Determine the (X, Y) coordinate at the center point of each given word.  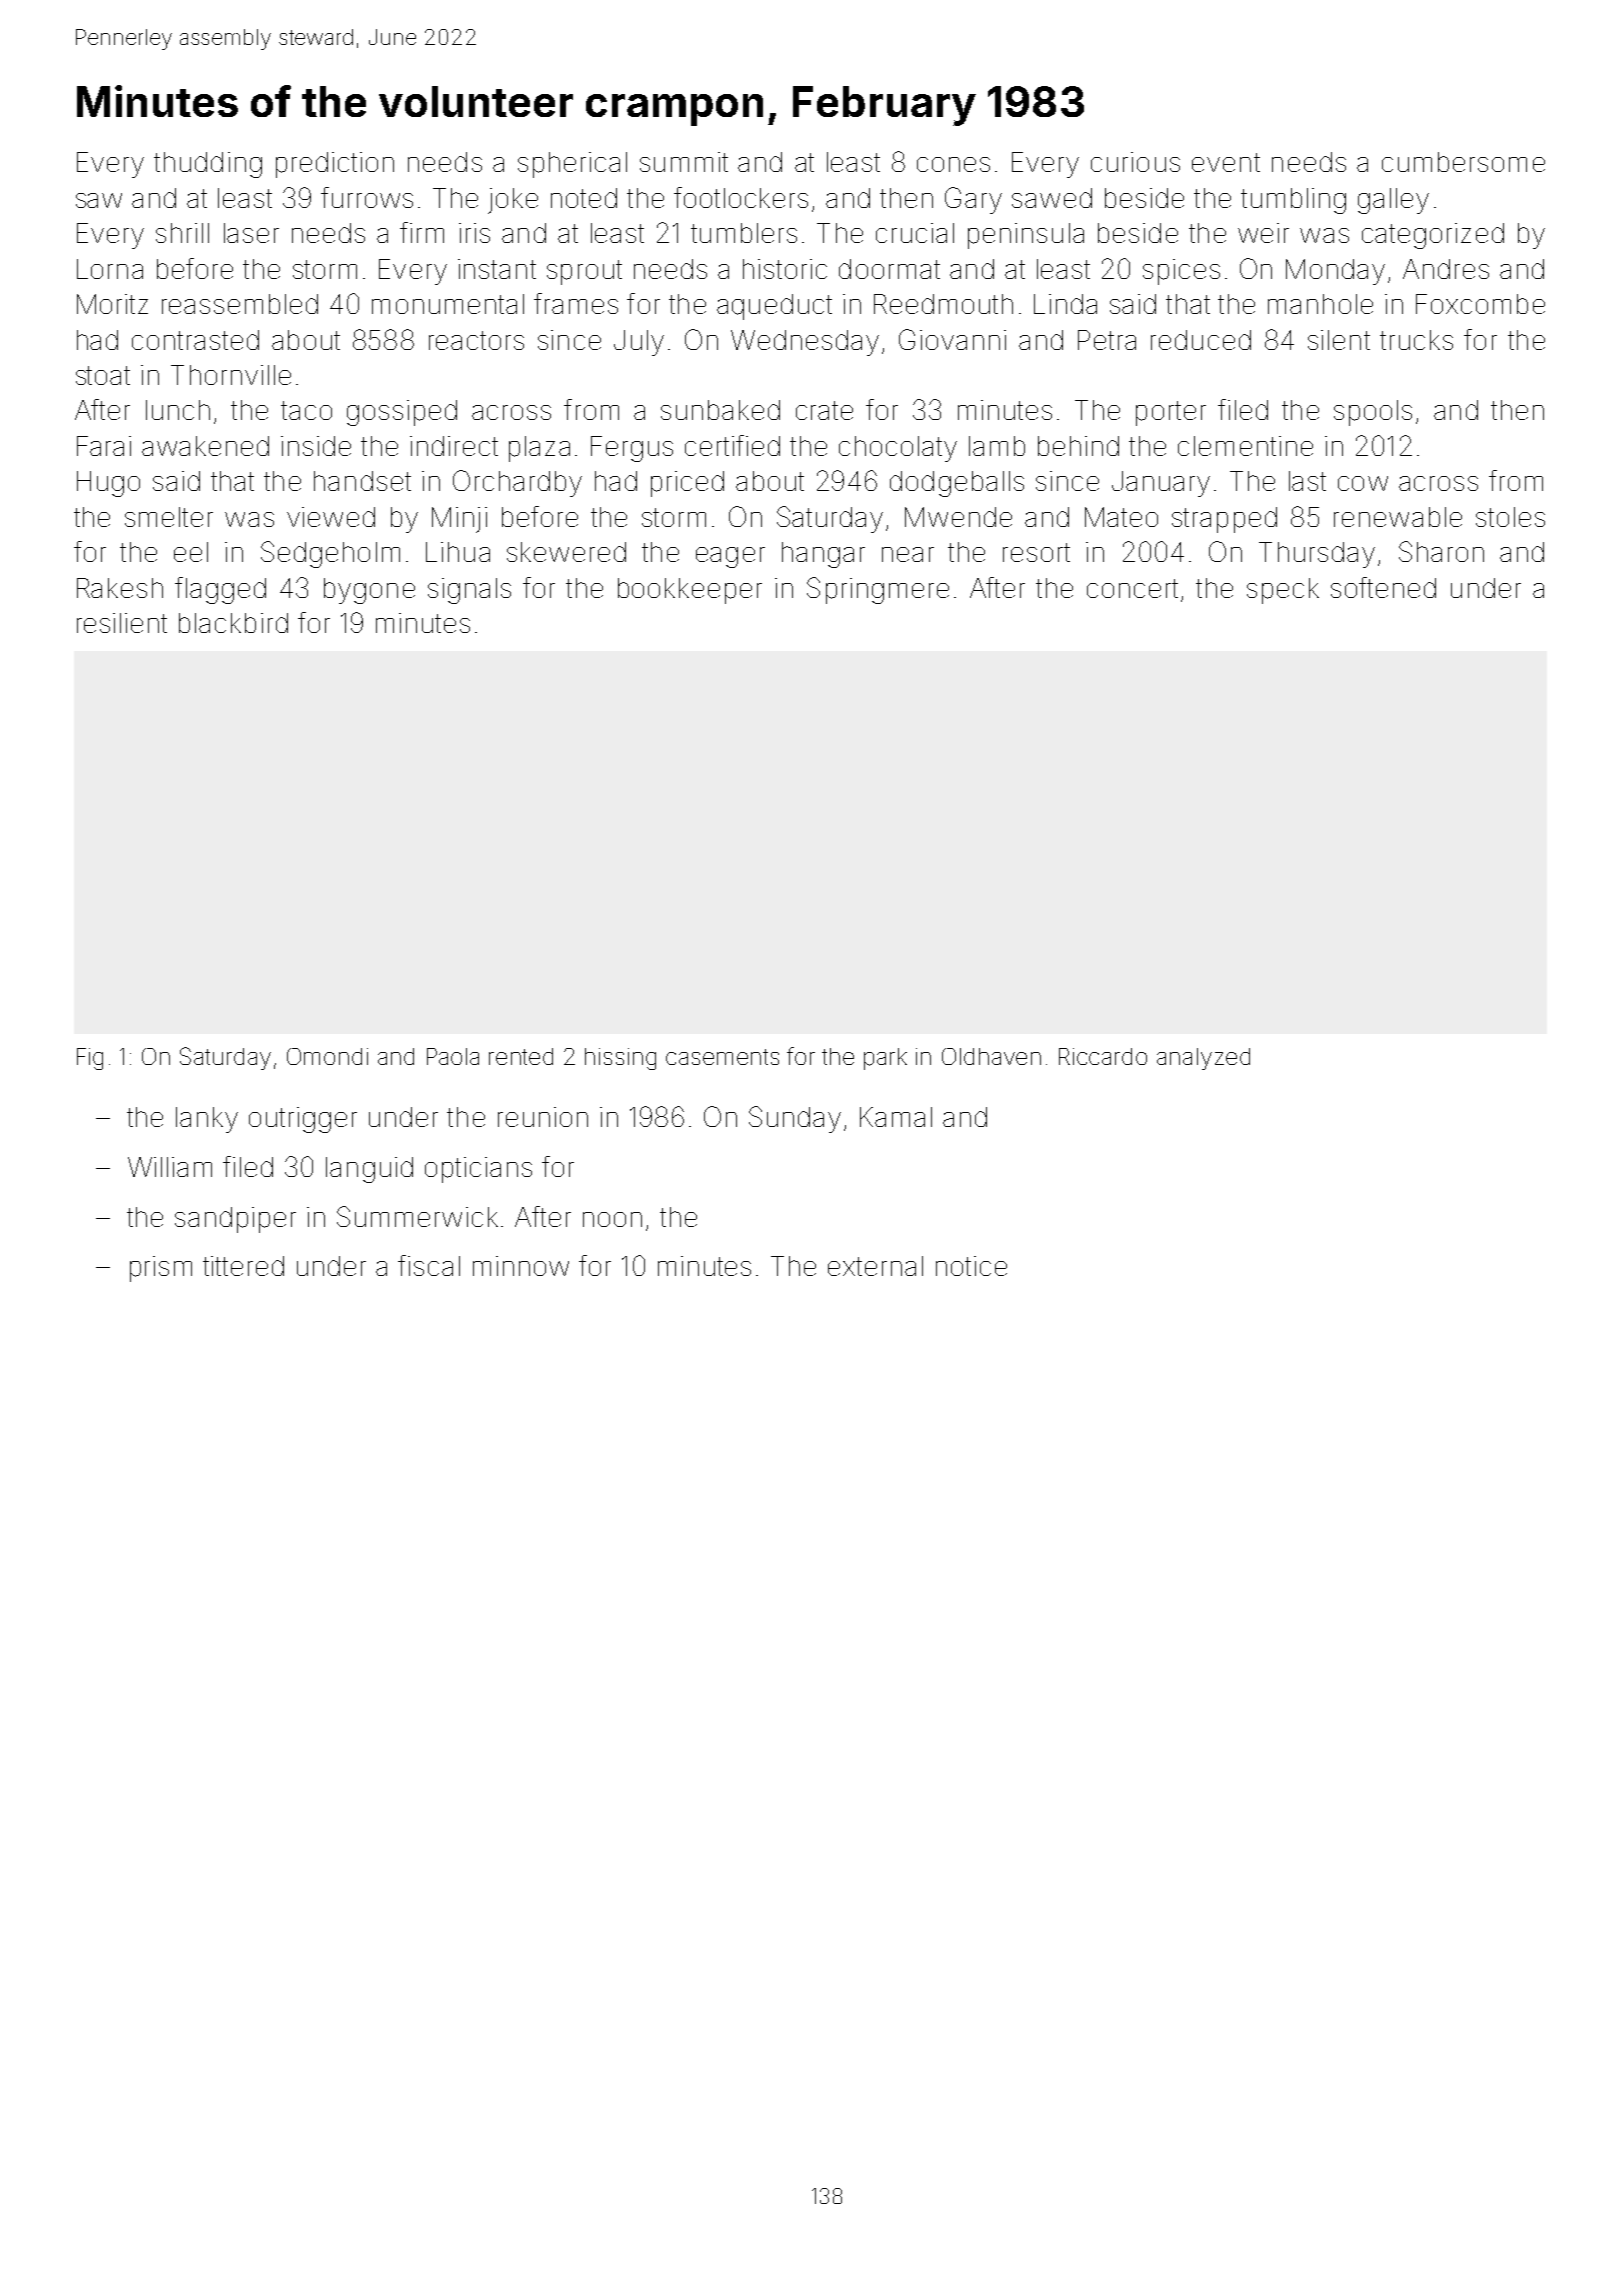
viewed (331, 517)
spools (1373, 413)
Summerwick (417, 1216)
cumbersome (1463, 162)
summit (684, 162)
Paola (453, 1056)
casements (722, 1057)
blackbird (233, 623)
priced (687, 484)
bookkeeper (690, 591)
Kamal (896, 1117)
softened (1383, 587)
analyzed (1203, 1059)
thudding (208, 165)
